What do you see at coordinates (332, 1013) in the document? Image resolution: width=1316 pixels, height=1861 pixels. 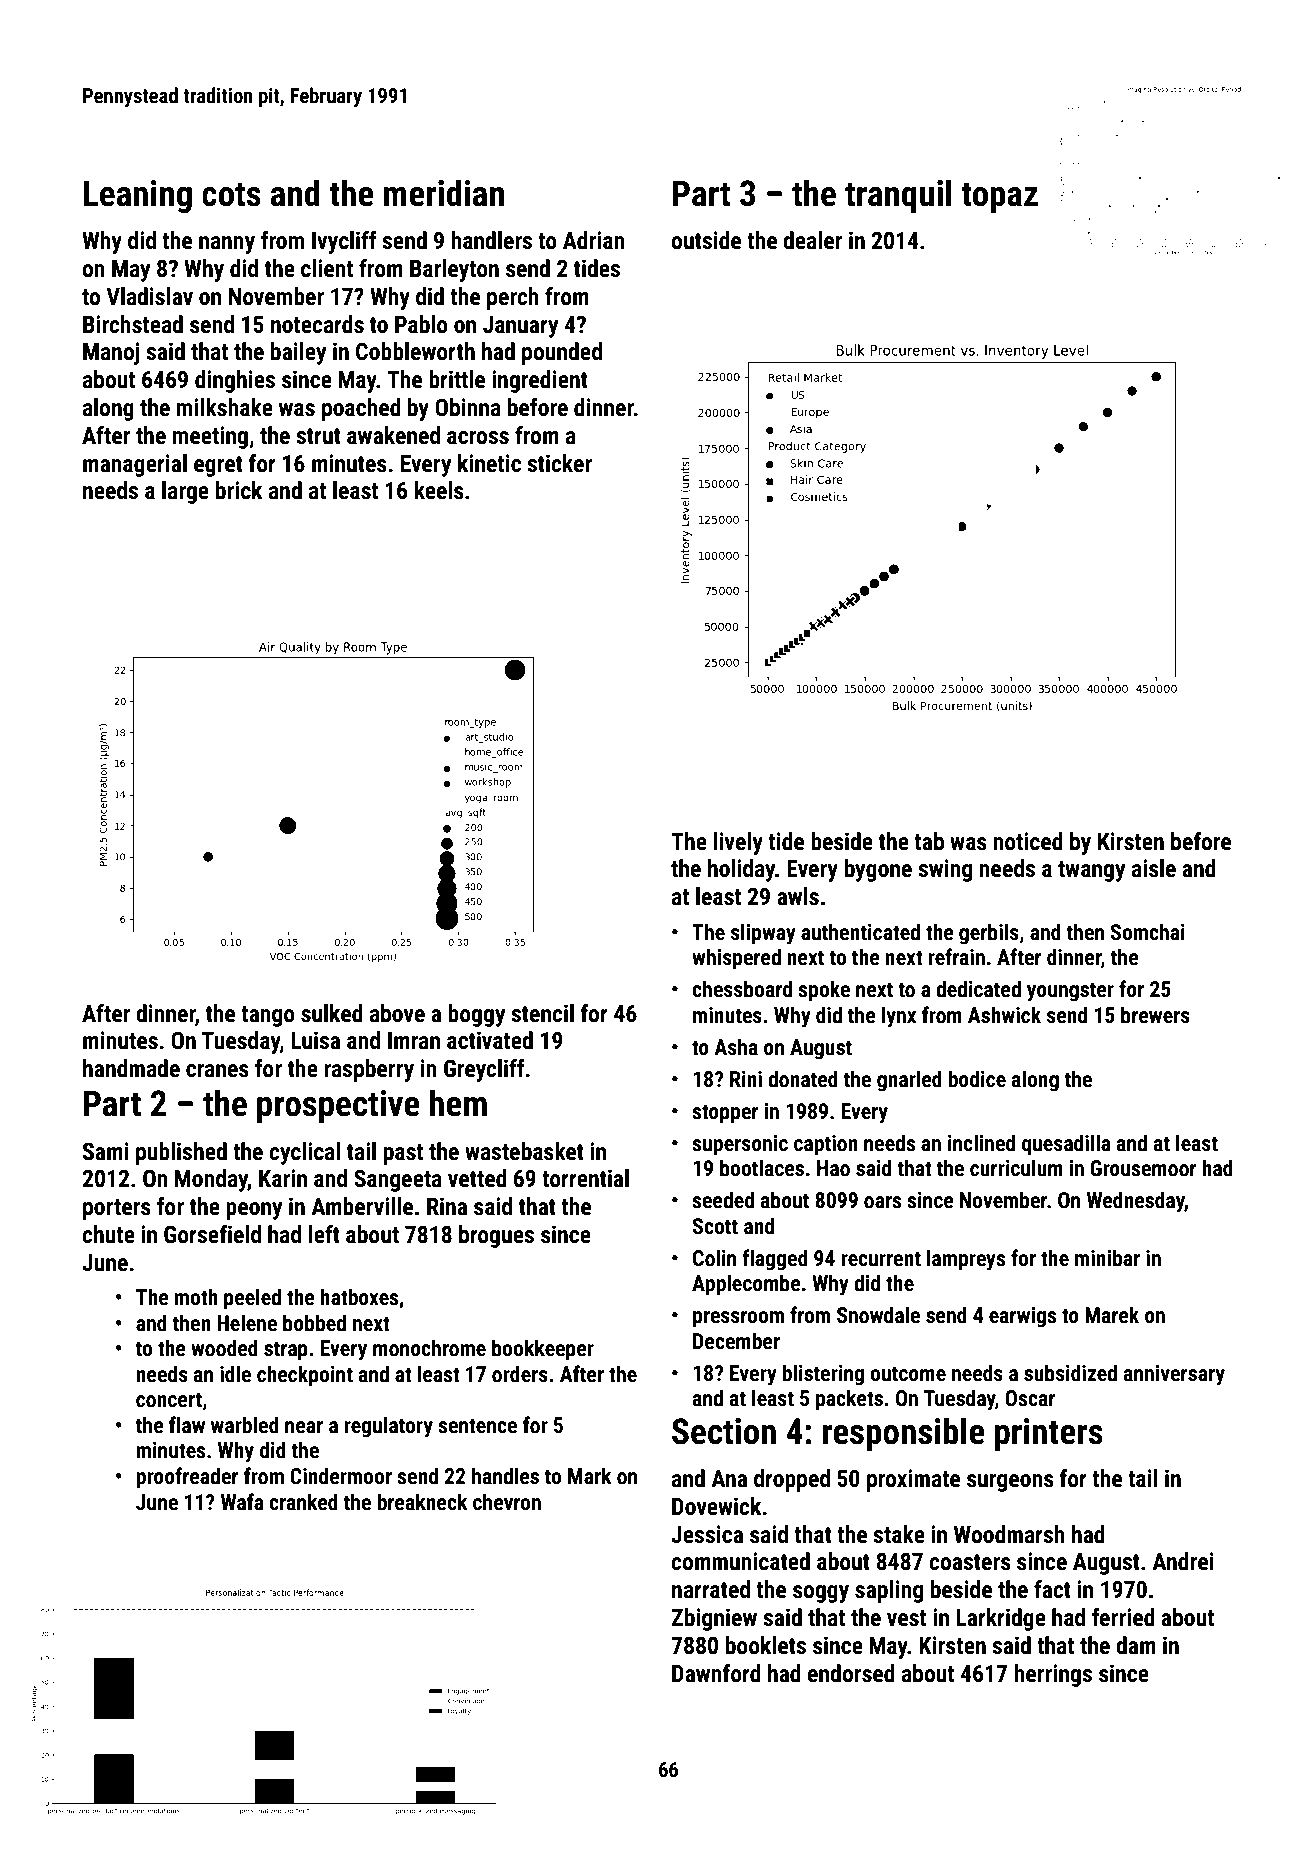 I see `sulked` at bounding box center [332, 1013].
